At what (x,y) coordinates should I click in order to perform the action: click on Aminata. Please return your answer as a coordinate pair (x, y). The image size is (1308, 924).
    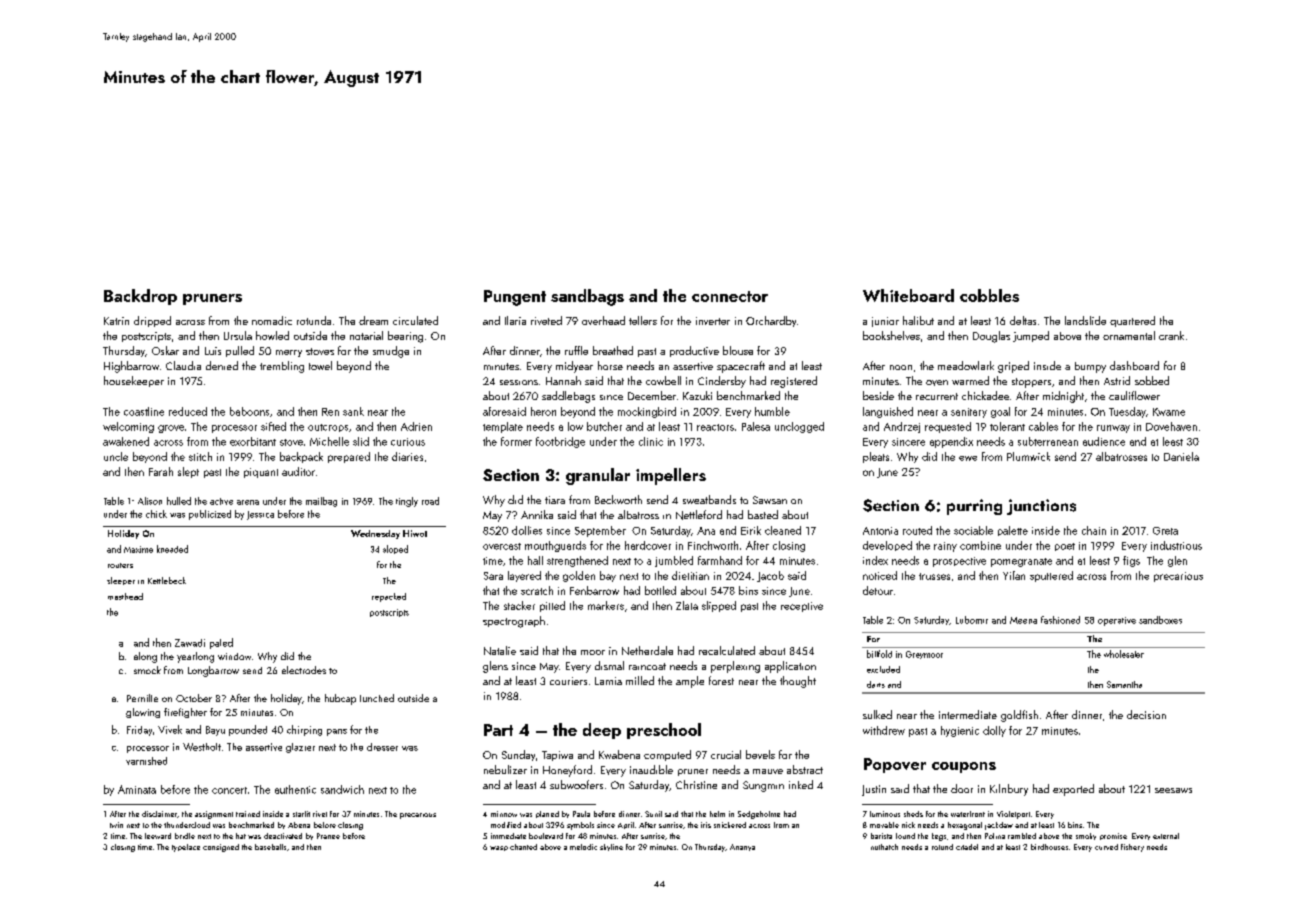
    Looking at the image, I should click on (137, 789).
